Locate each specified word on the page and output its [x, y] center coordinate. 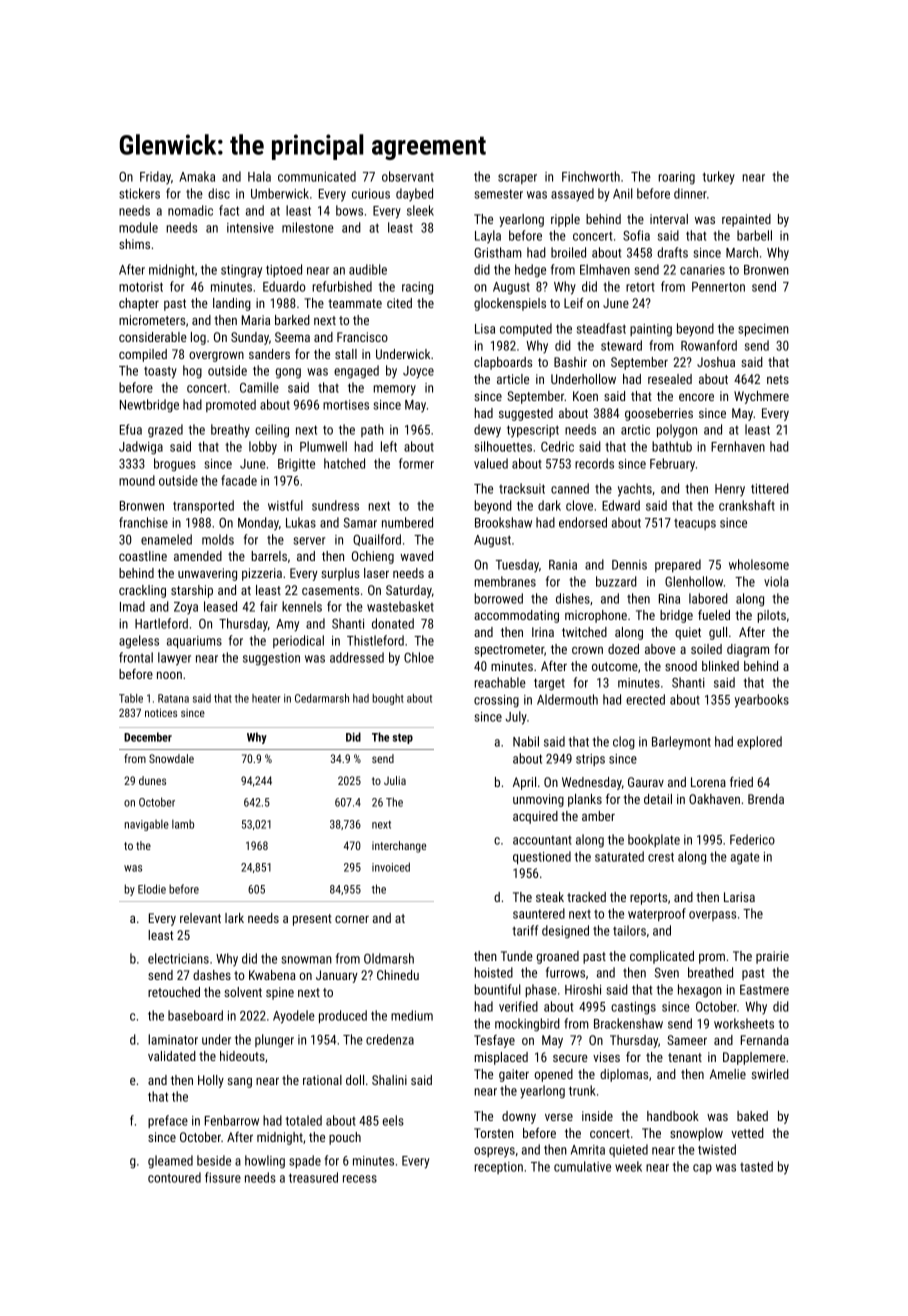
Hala [259, 176]
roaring [676, 178]
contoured [174, 1177]
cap [702, 1169]
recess [360, 1179]
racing [417, 288]
